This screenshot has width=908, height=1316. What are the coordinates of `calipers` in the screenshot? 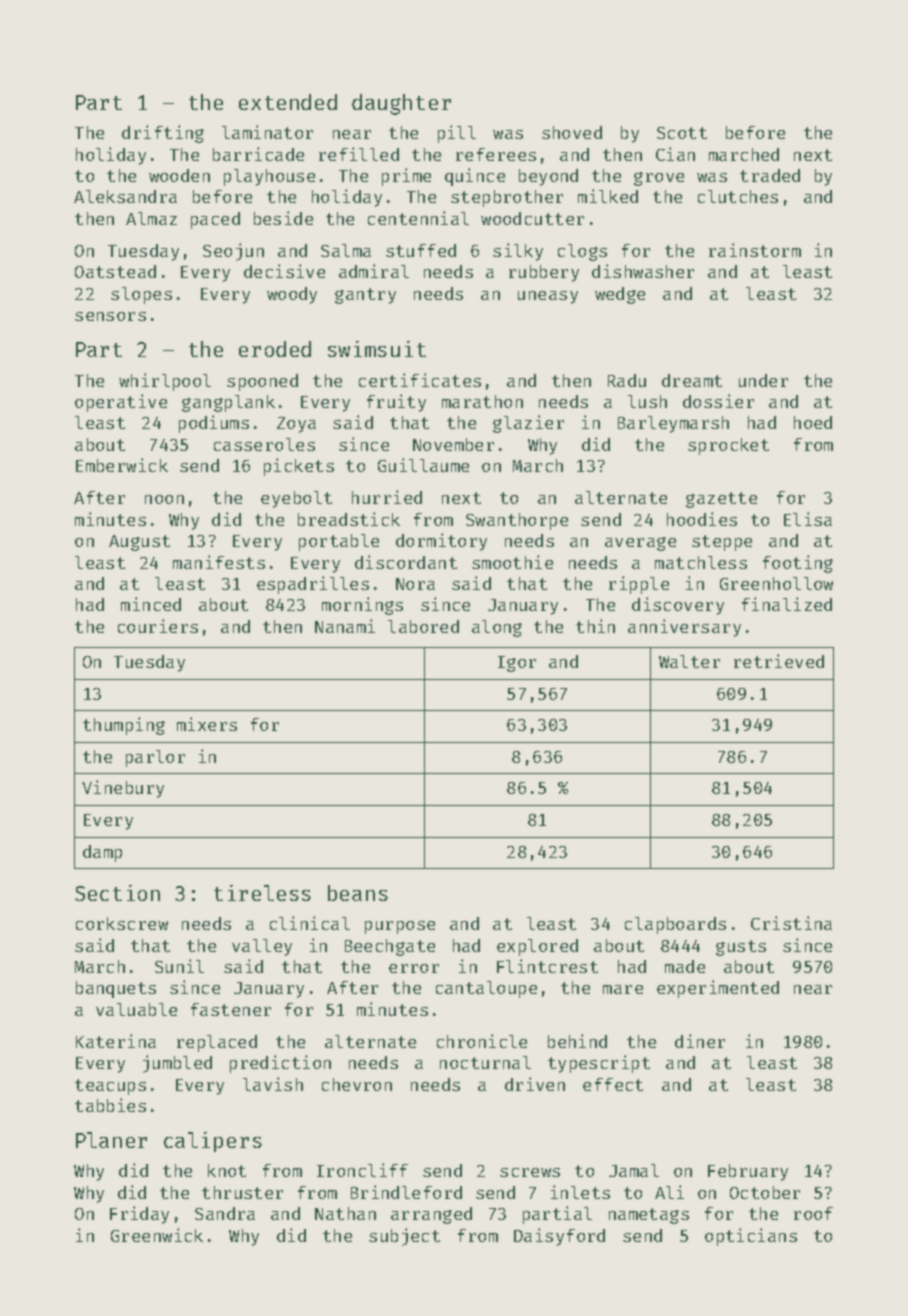 It's located at (213, 1142).
